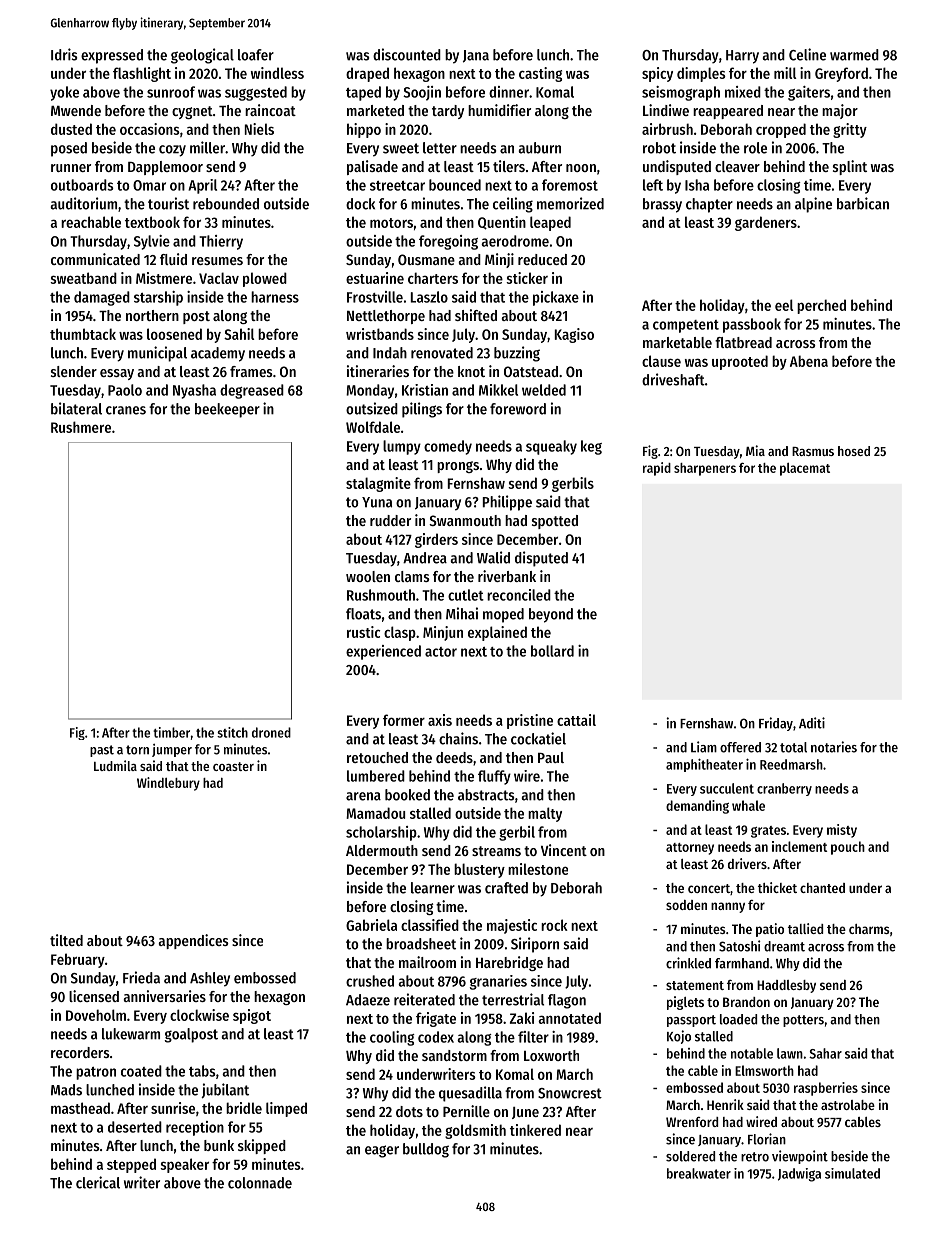 Image resolution: width=952 pixels, height=1233 pixels. I want to click on timber, so click(171, 732).
